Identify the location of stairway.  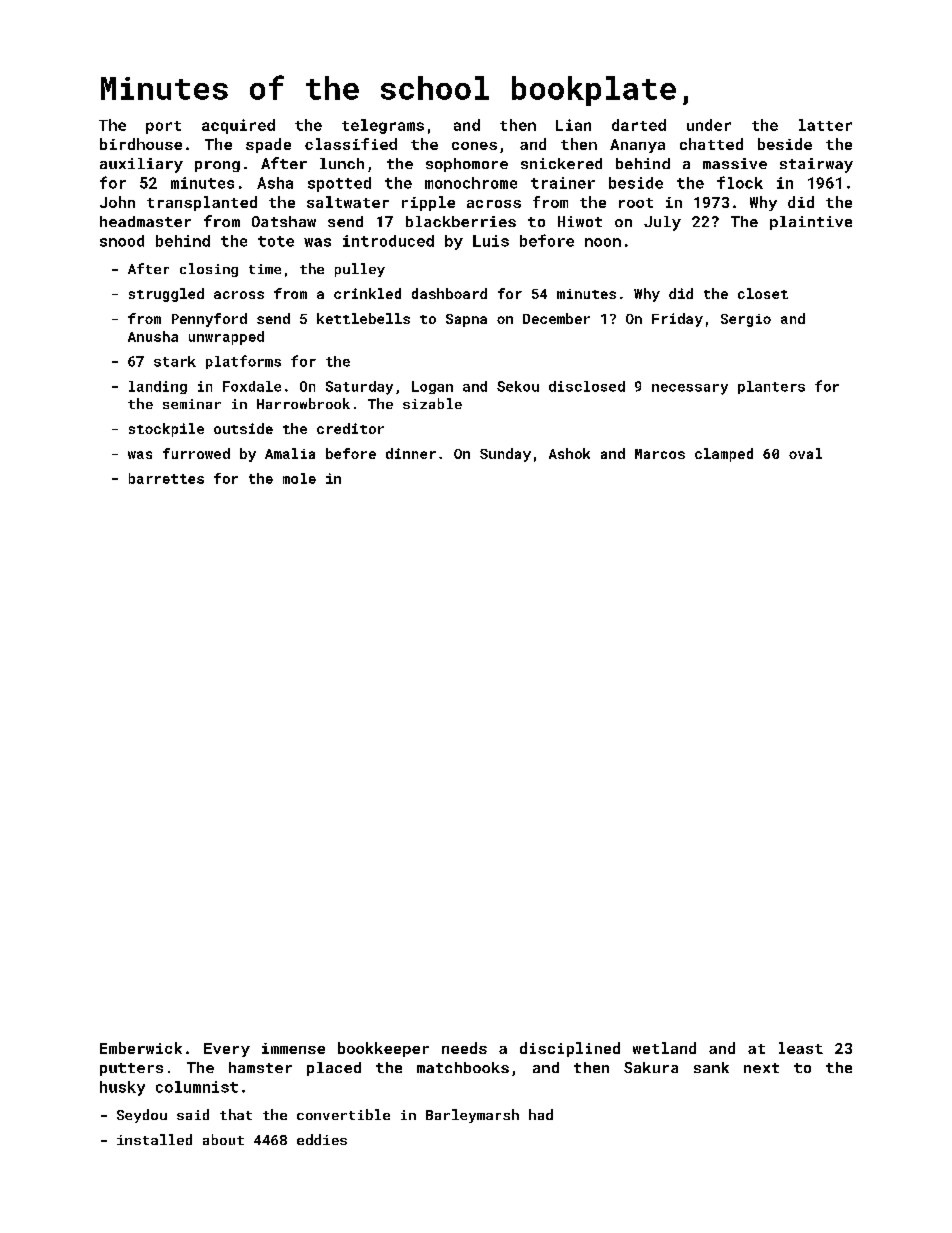
(816, 165).
